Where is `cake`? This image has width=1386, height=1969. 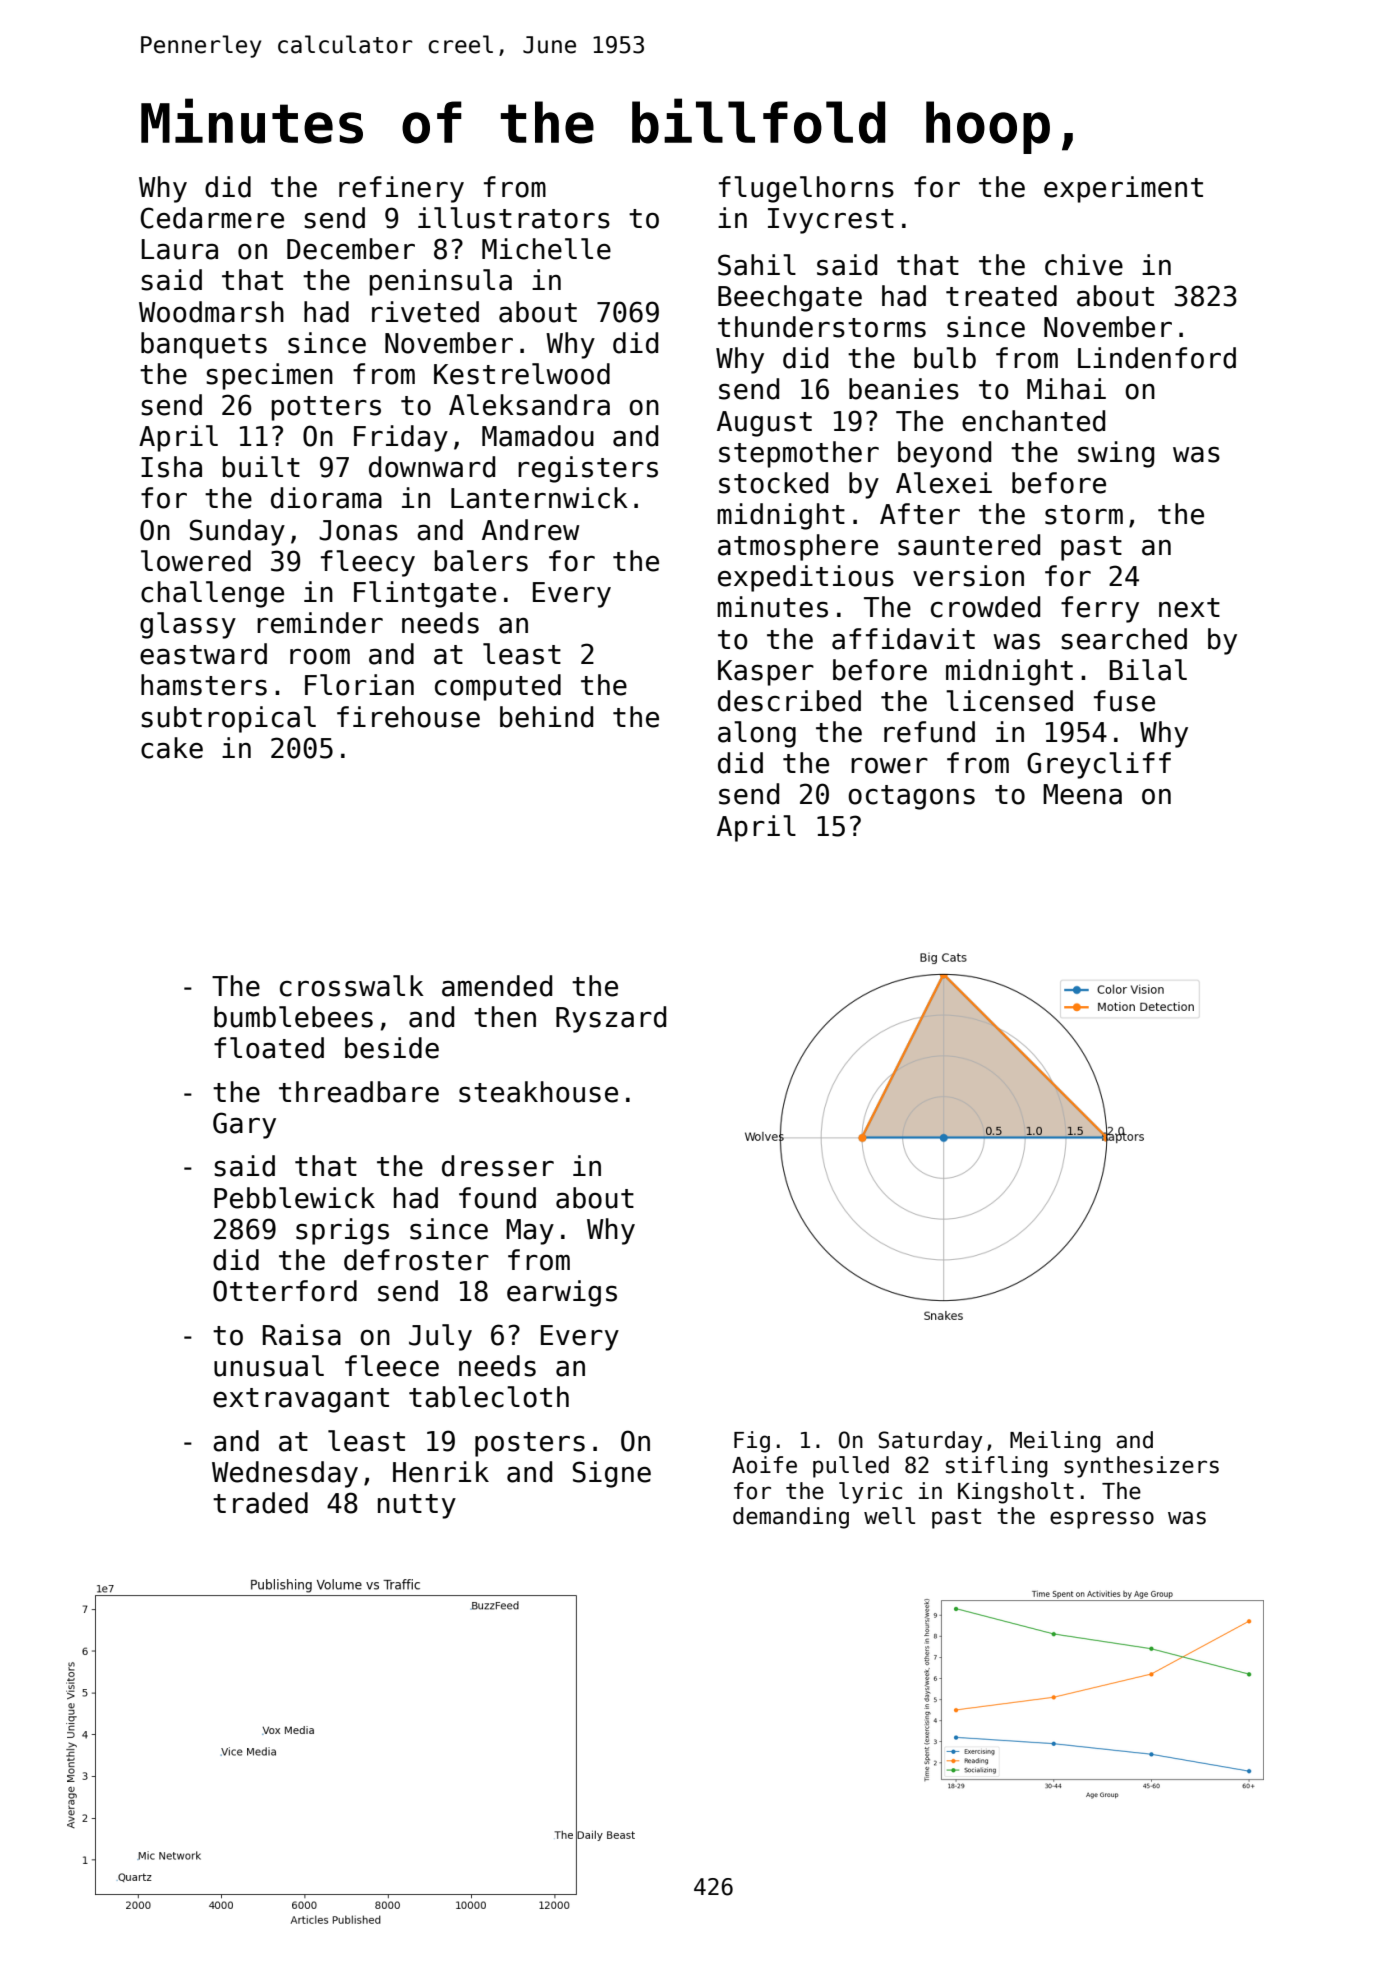 cake is located at coordinates (172, 748).
